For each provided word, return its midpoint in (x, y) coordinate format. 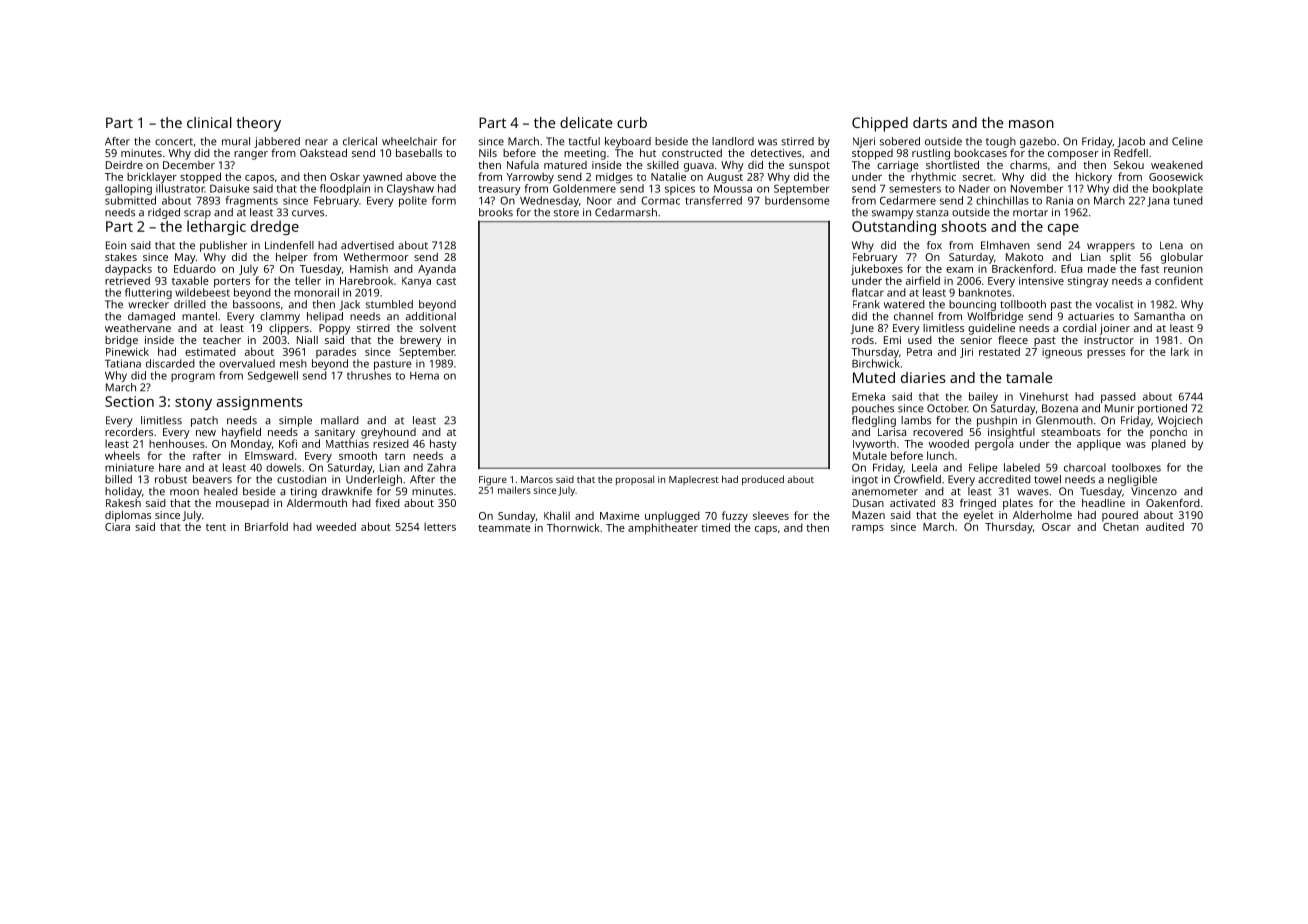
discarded (170, 363)
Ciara (117, 527)
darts (930, 122)
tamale (1029, 377)
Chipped (880, 124)
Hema (424, 376)
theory (258, 124)
